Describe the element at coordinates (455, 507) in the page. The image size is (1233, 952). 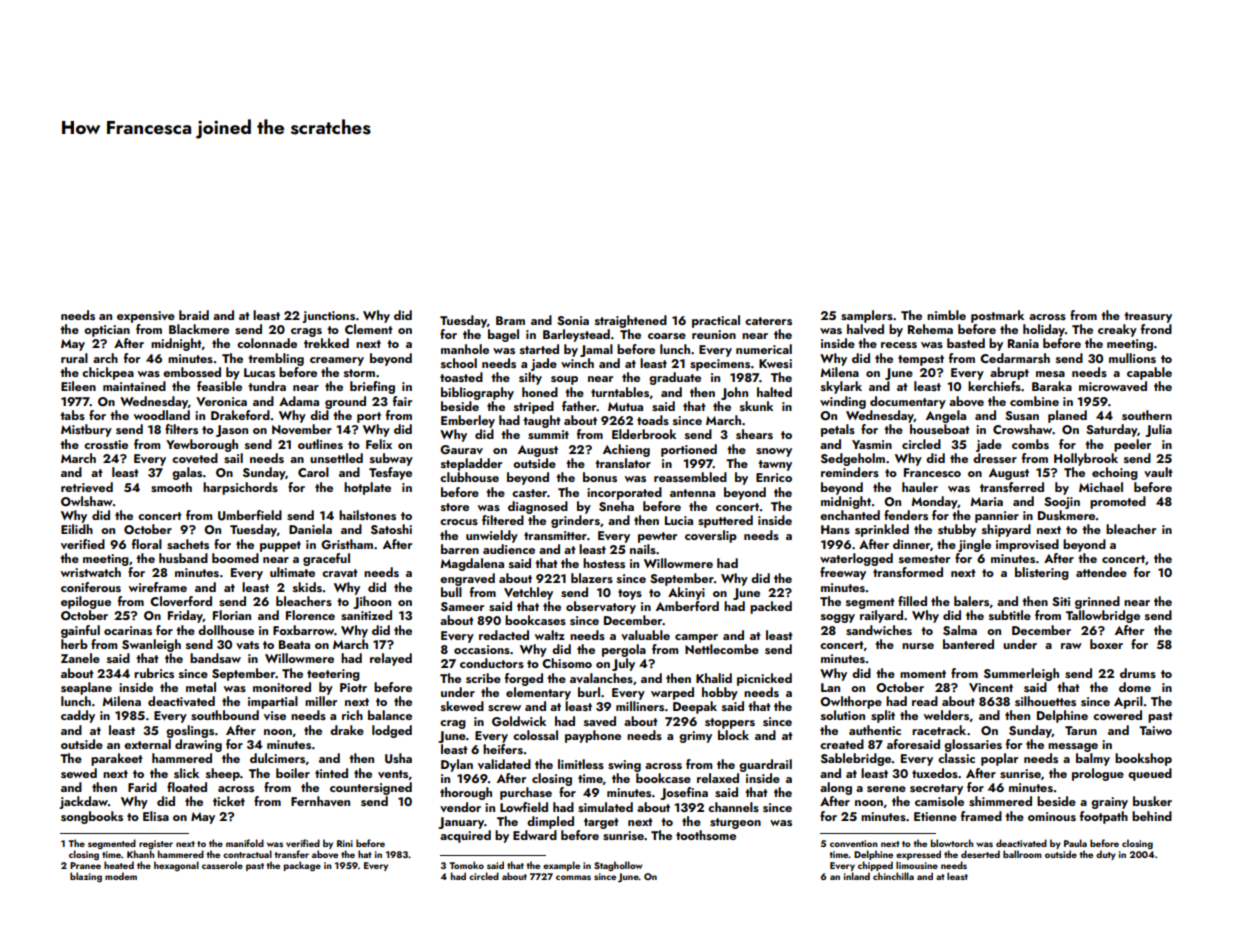
I see `store` at that location.
